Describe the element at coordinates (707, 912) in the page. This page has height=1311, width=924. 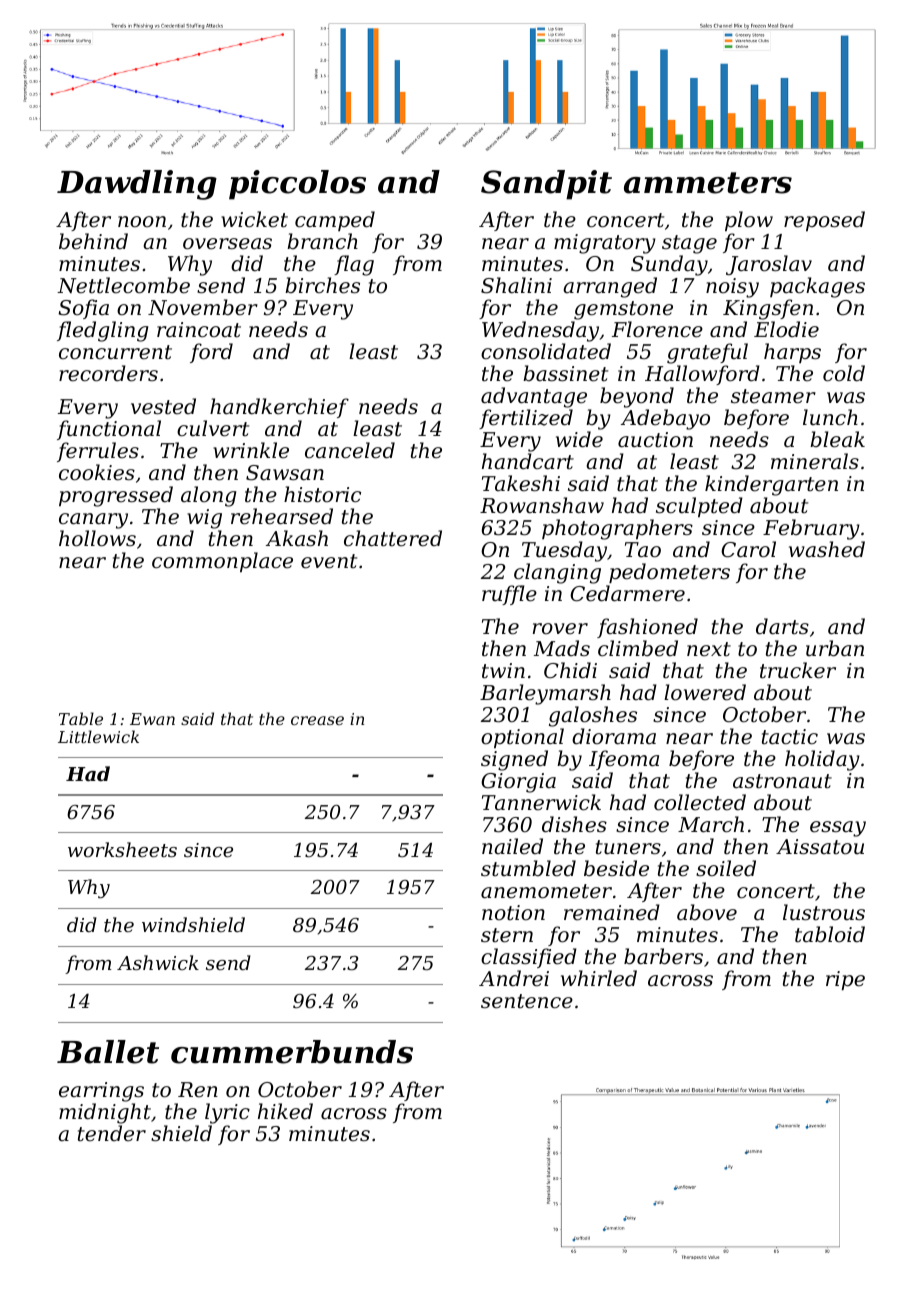
I see `above` at that location.
